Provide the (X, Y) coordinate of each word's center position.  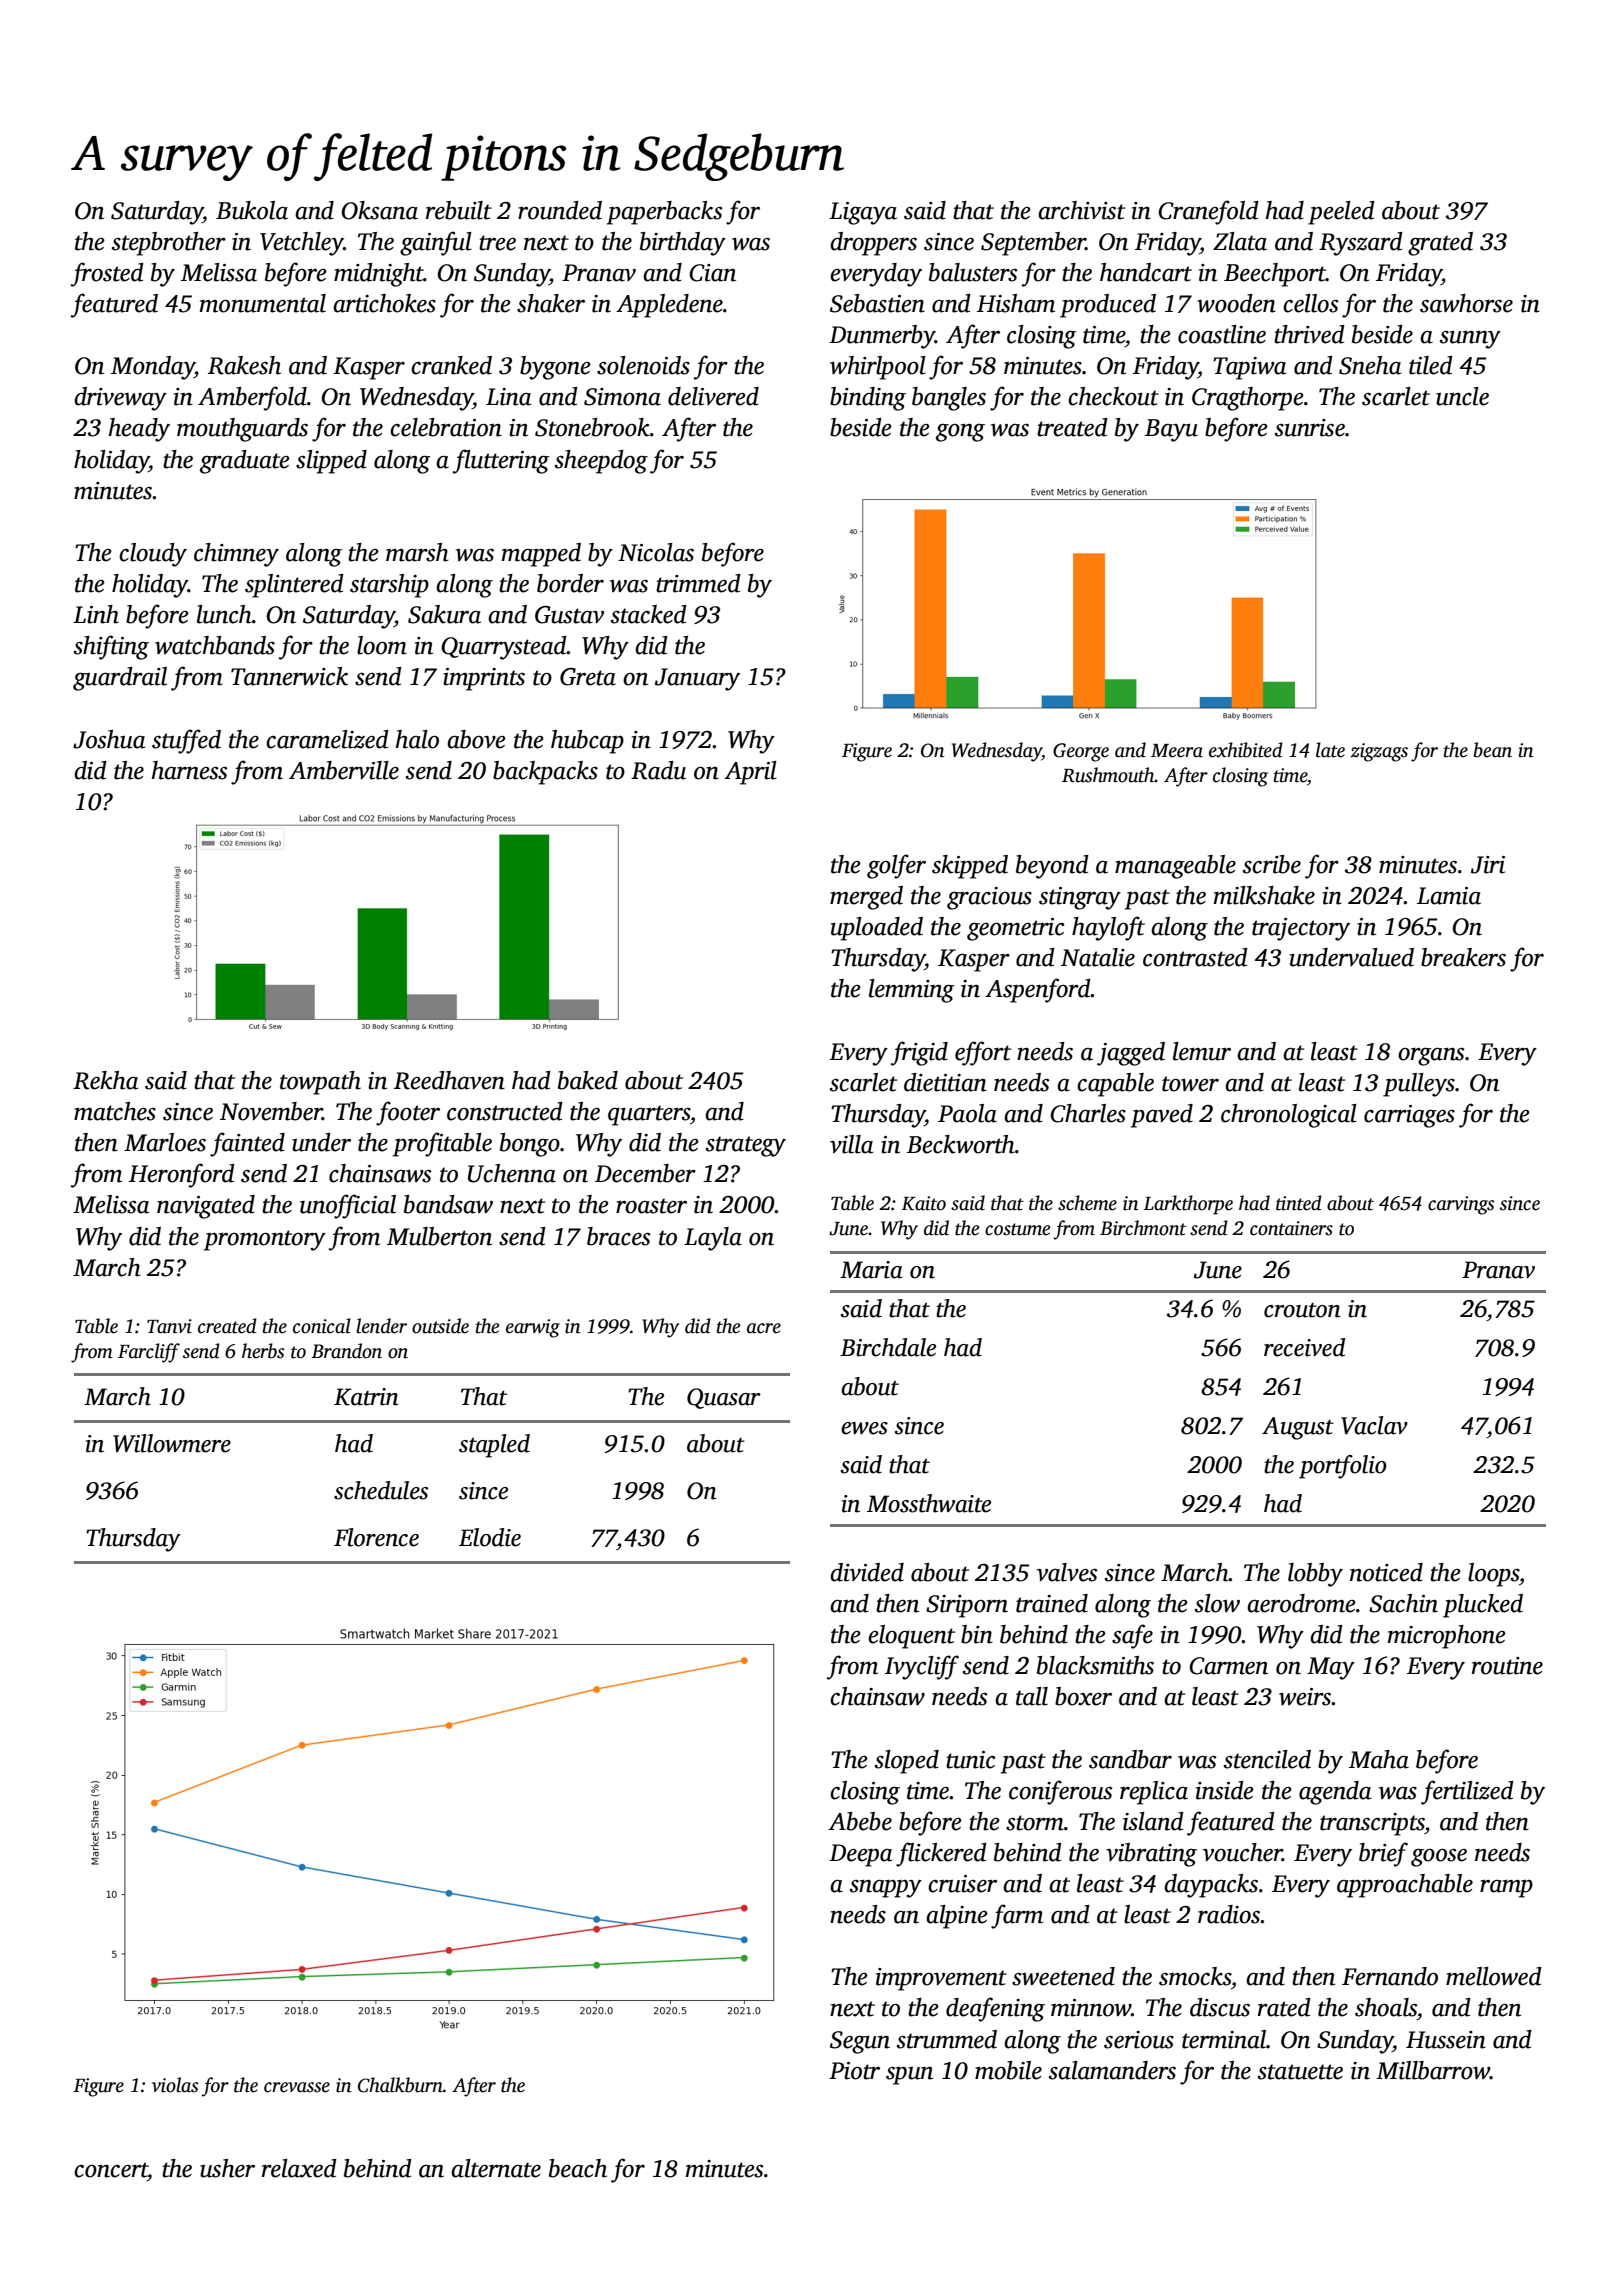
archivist (1081, 210)
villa (851, 1144)
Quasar (724, 1398)
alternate (496, 2168)
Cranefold (1208, 212)
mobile (1008, 2070)
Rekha (105, 1080)
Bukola (252, 210)
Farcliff (149, 1353)
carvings (1461, 1205)
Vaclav (1374, 1425)
